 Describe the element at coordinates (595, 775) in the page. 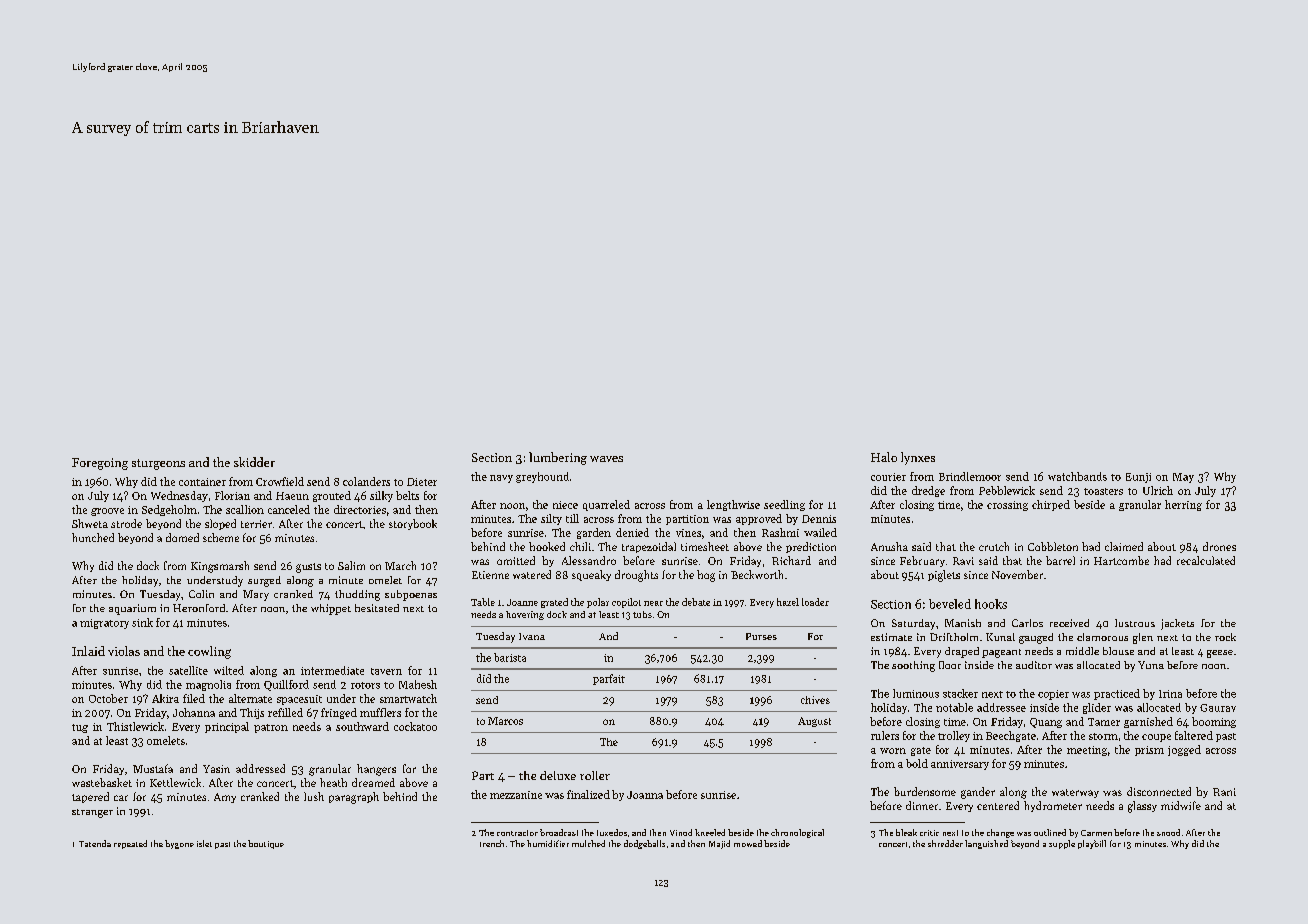

I see `roller` at that location.
